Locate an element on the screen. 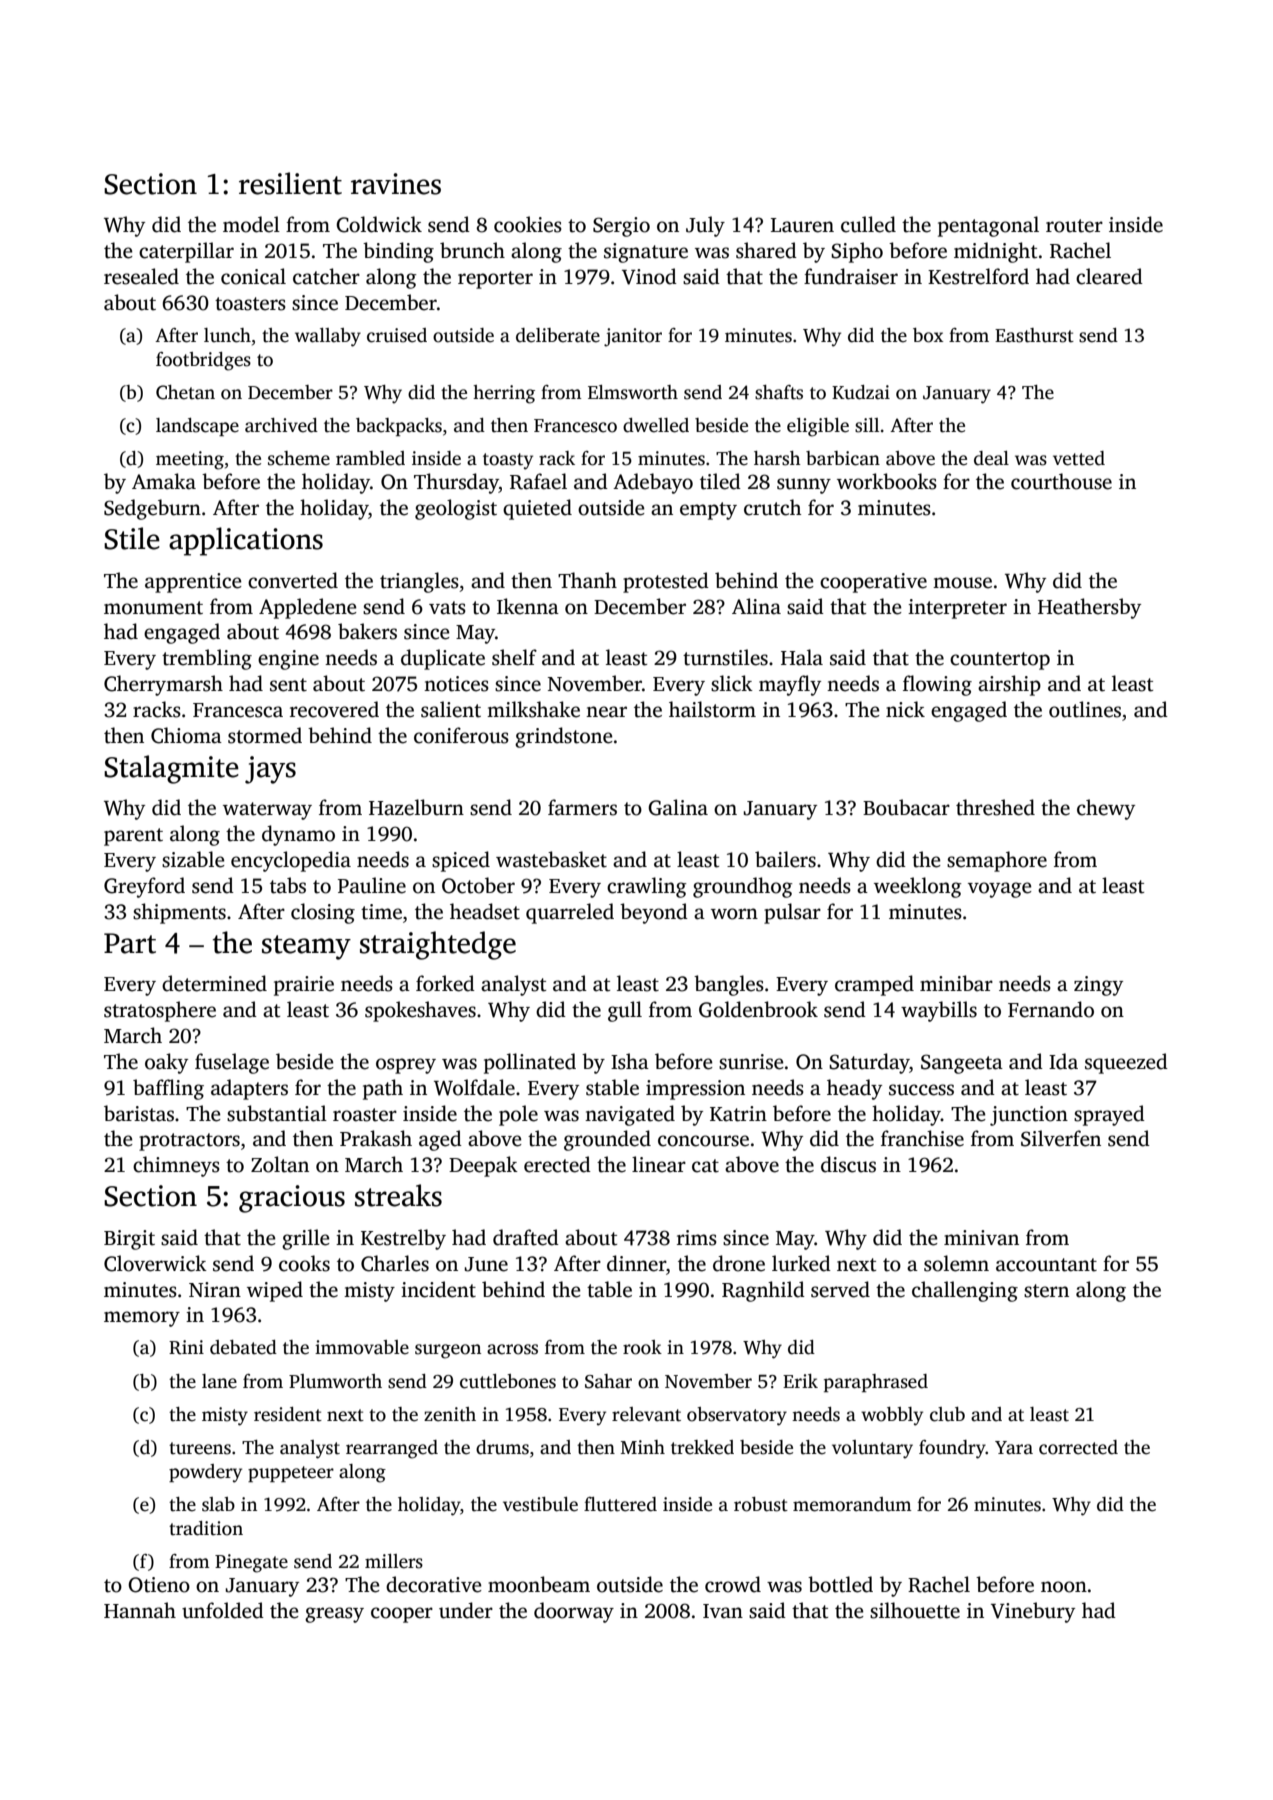 The width and height of the screenshot is (1273, 1800). empty is located at coordinates (708, 511).
